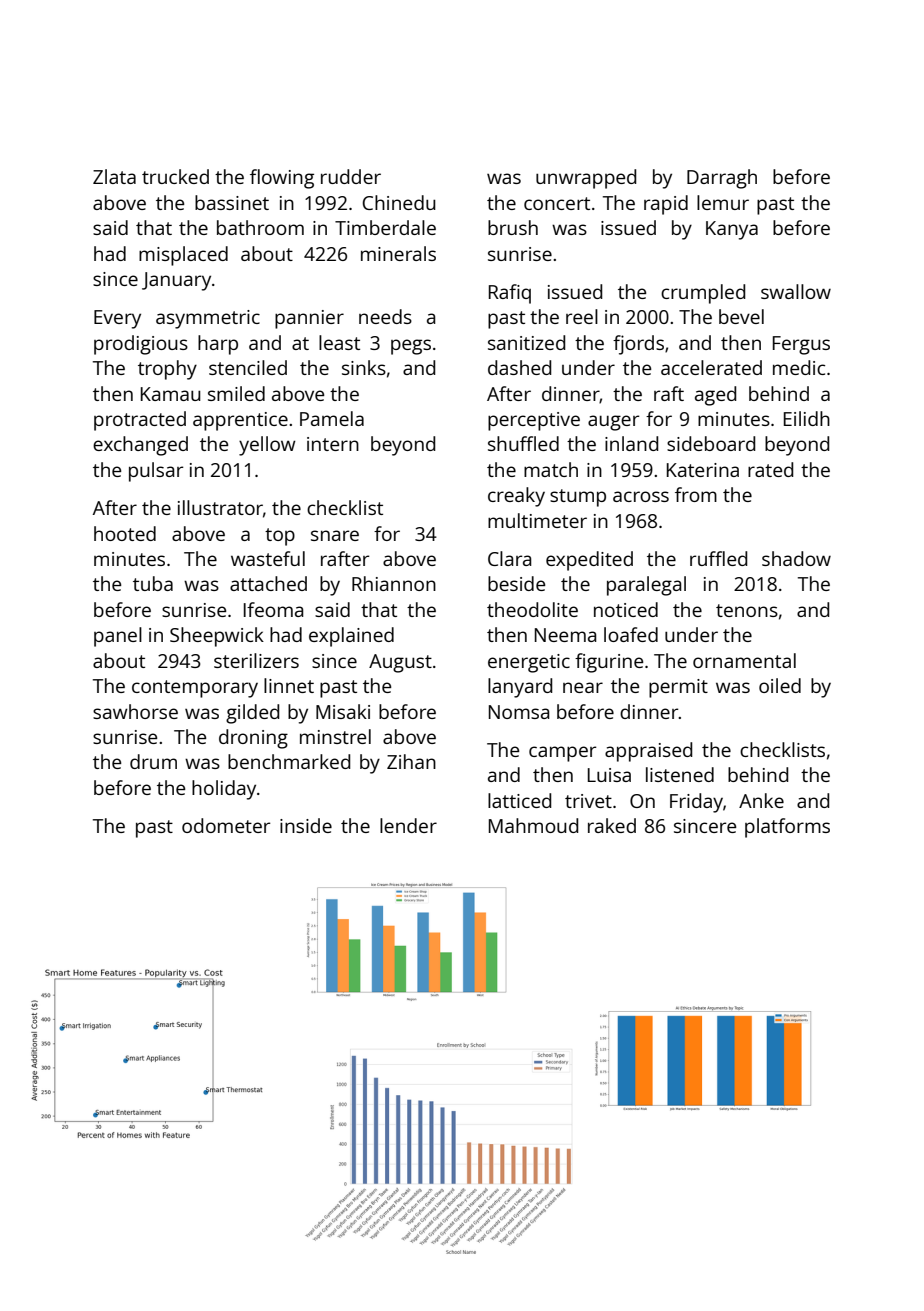  Describe the element at coordinates (140, 421) in the screenshot. I see `protracted` at that location.
